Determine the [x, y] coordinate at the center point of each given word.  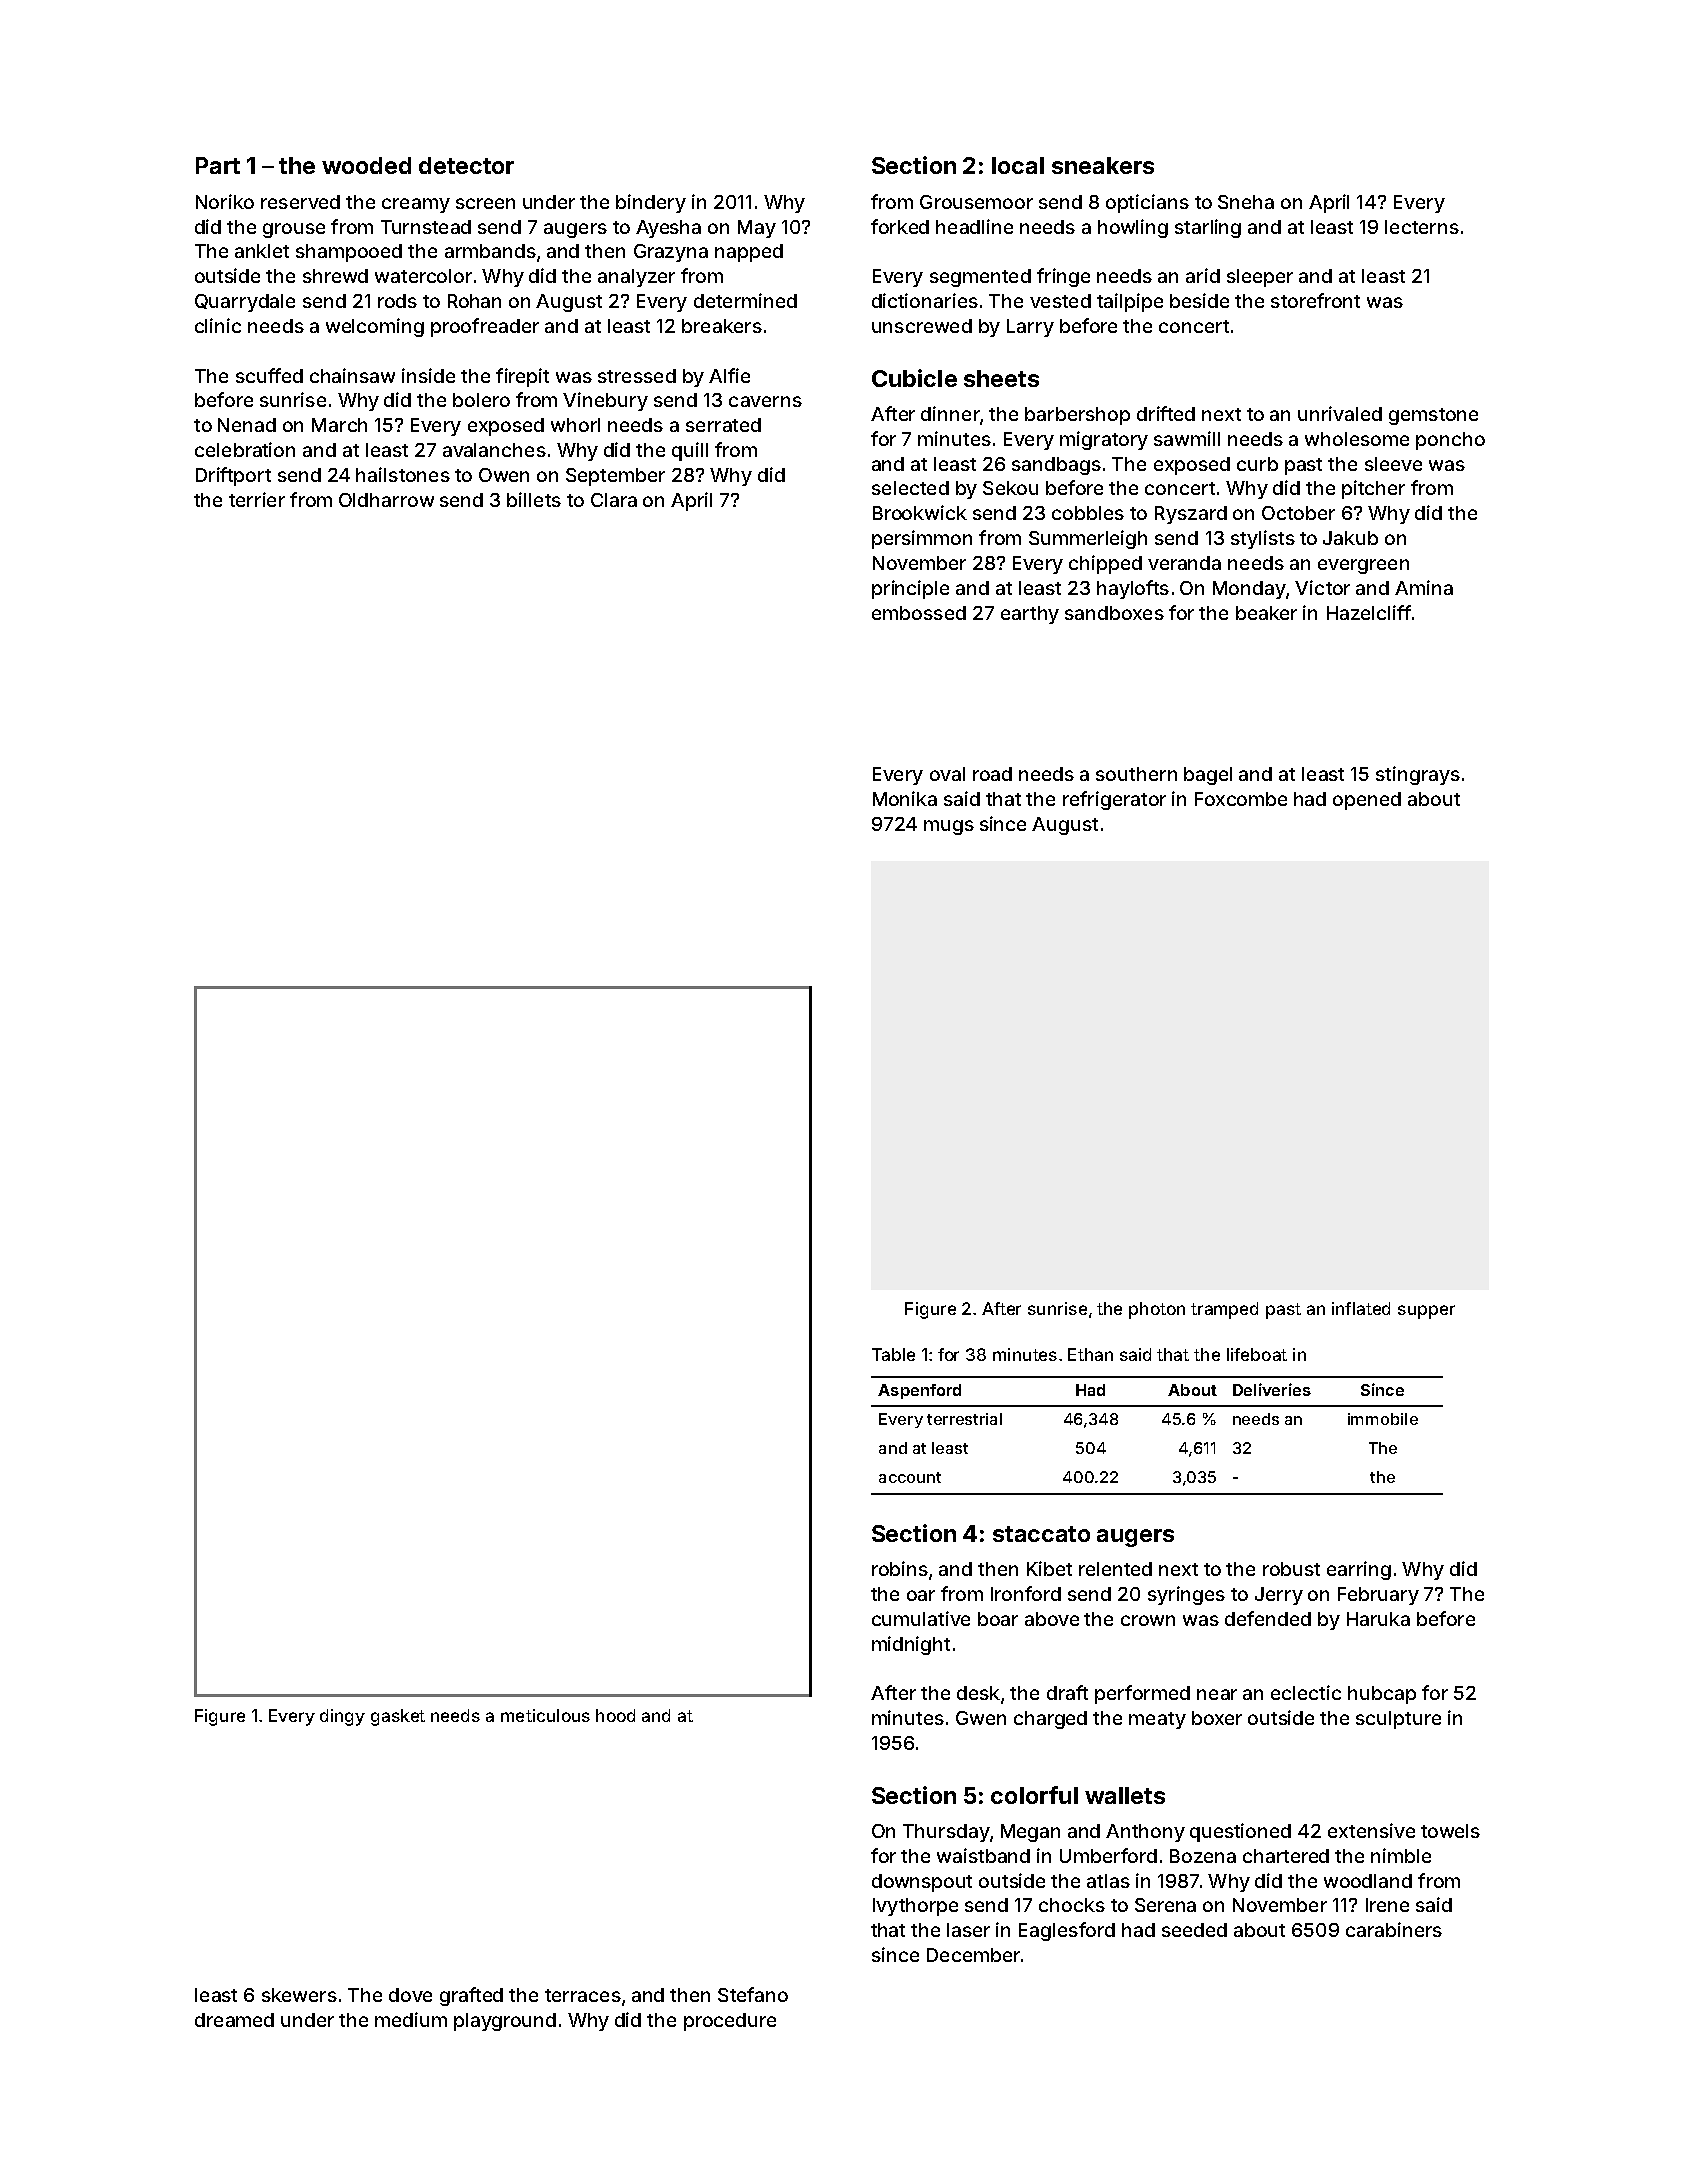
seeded [1194, 1930]
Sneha [1246, 202]
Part [218, 165]
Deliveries [1272, 1389]
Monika [905, 798]
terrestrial [964, 1419]
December [973, 1955]
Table [893, 1354]
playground [505, 2022]
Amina [1424, 587]
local [1018, 165]
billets [534, 499]
